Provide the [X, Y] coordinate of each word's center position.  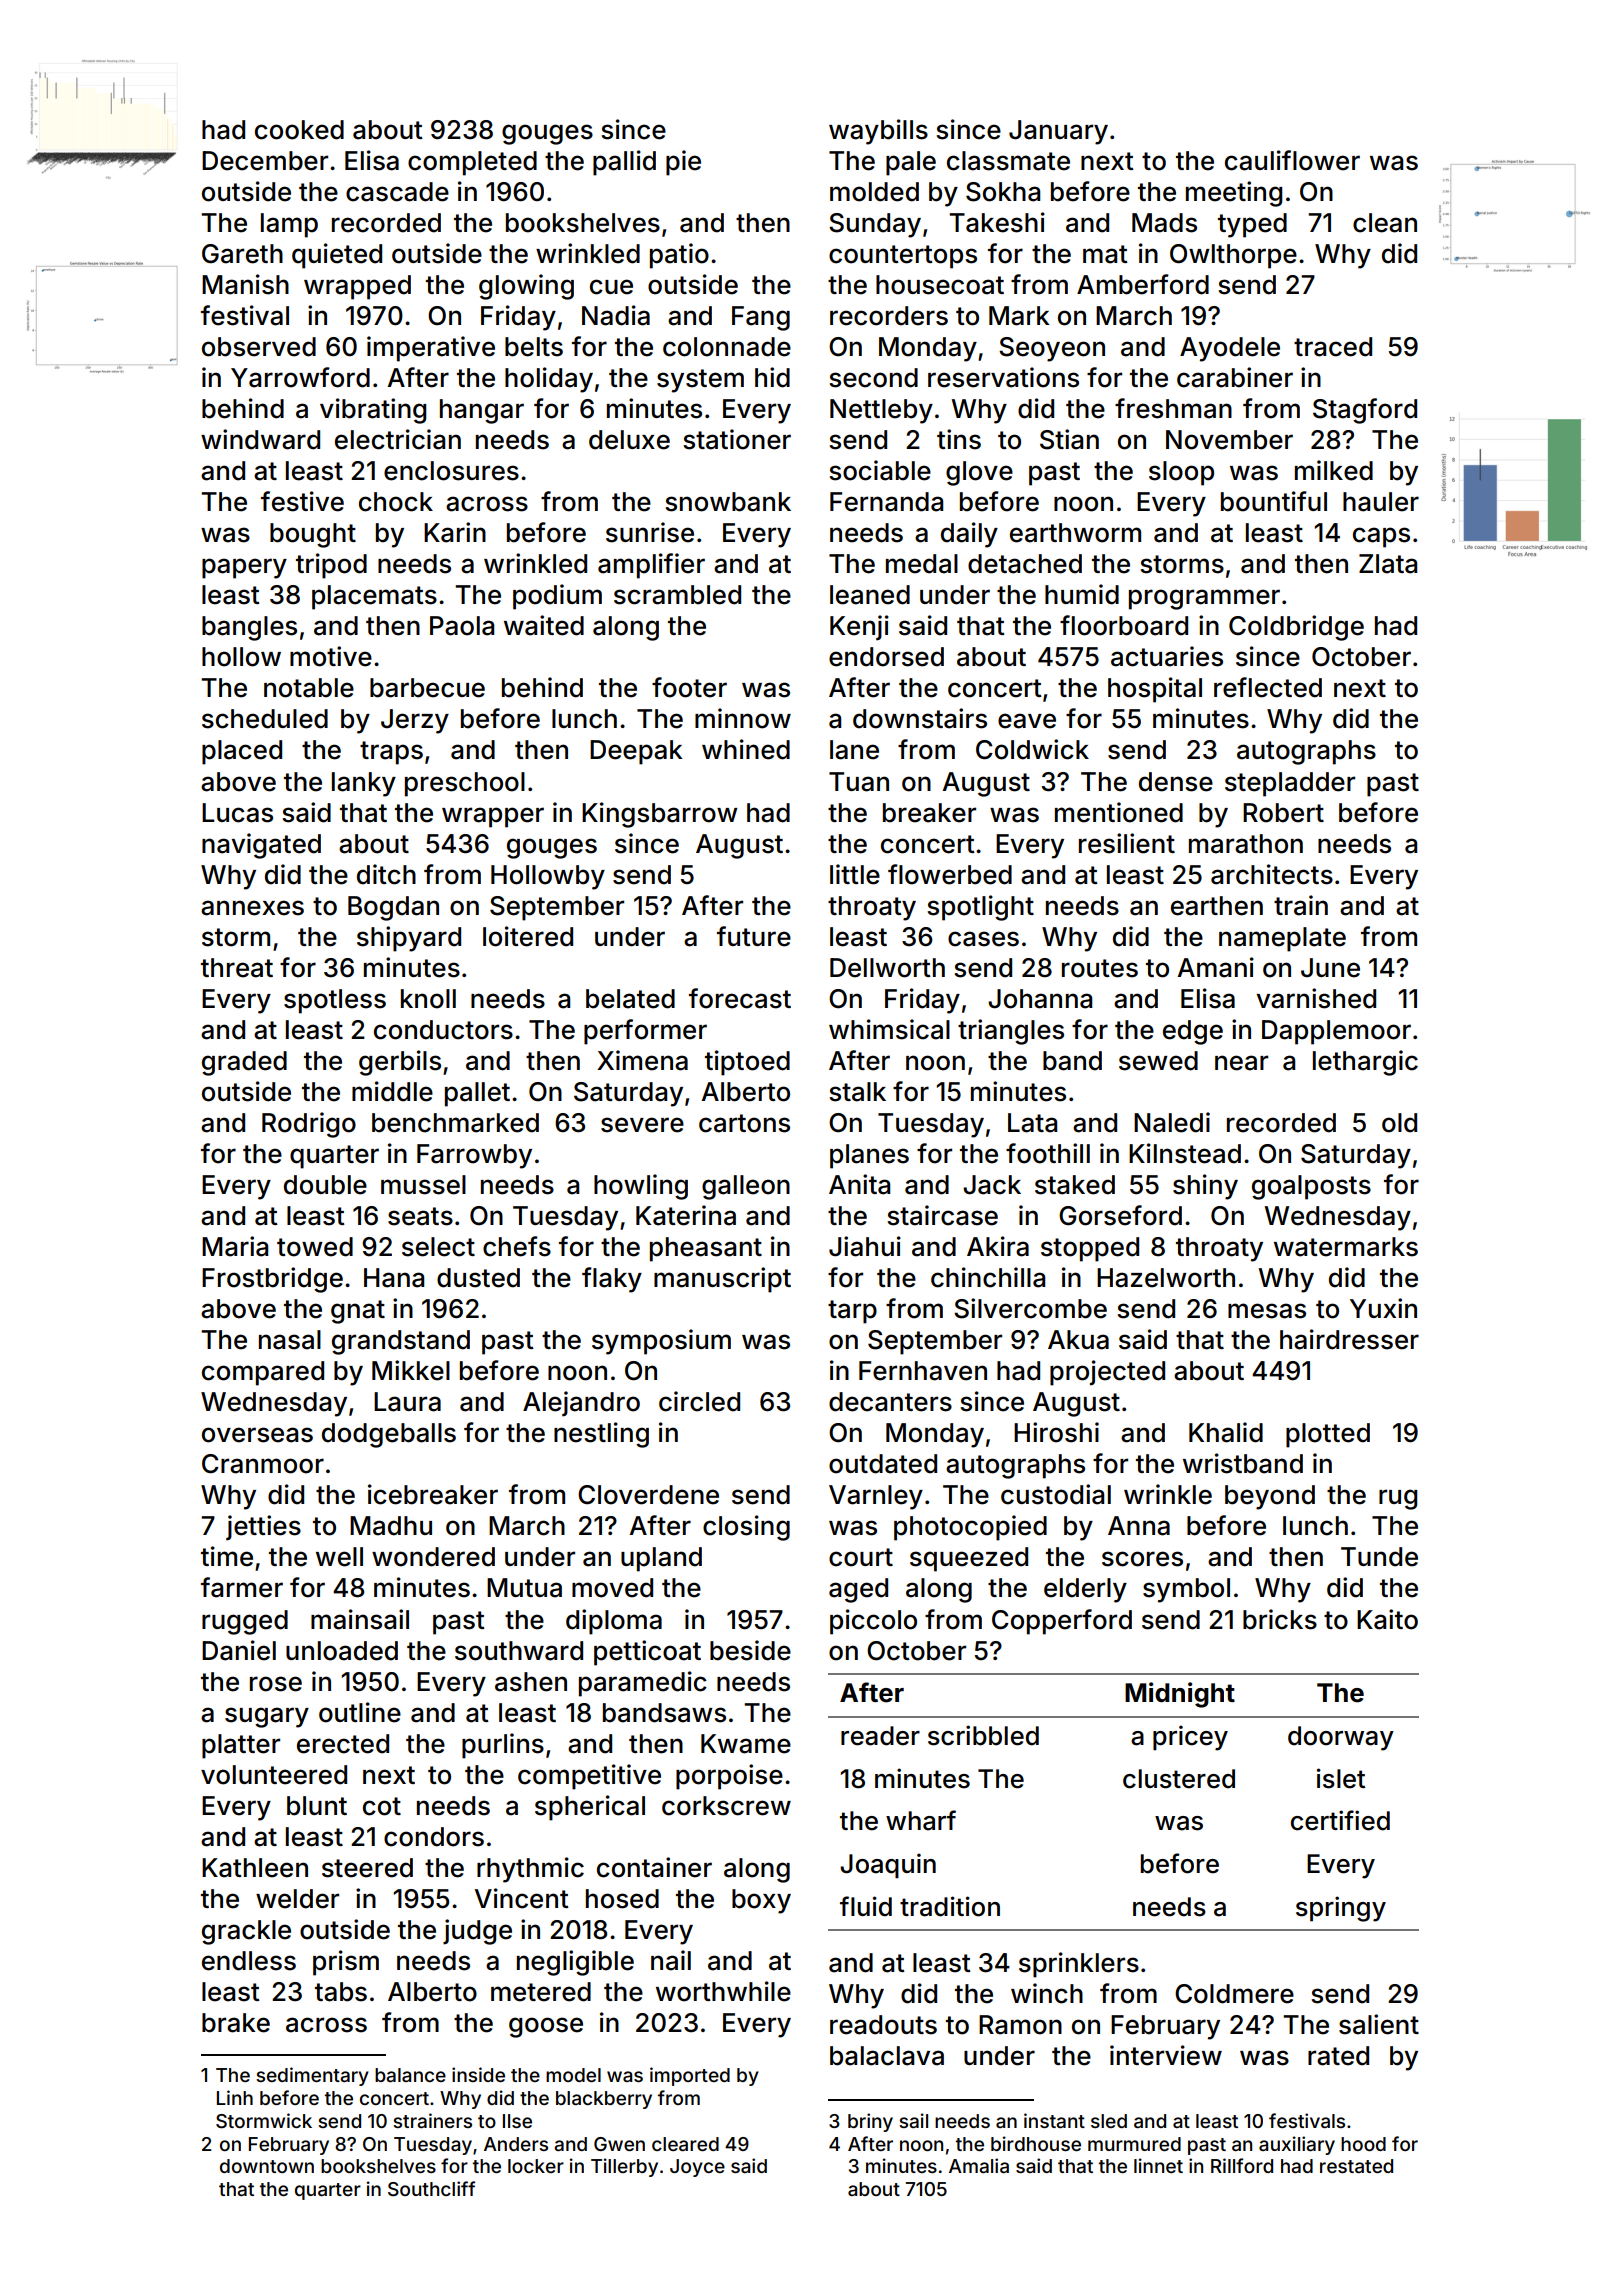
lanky [364, 784]
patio [679, 256]
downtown [267, 2166]
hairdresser [1349, 1339]
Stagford [1365, 411]
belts [534, 347]
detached [1025, 564]
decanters [890, 1402]
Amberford [1143, 284]
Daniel [239, 1650]
